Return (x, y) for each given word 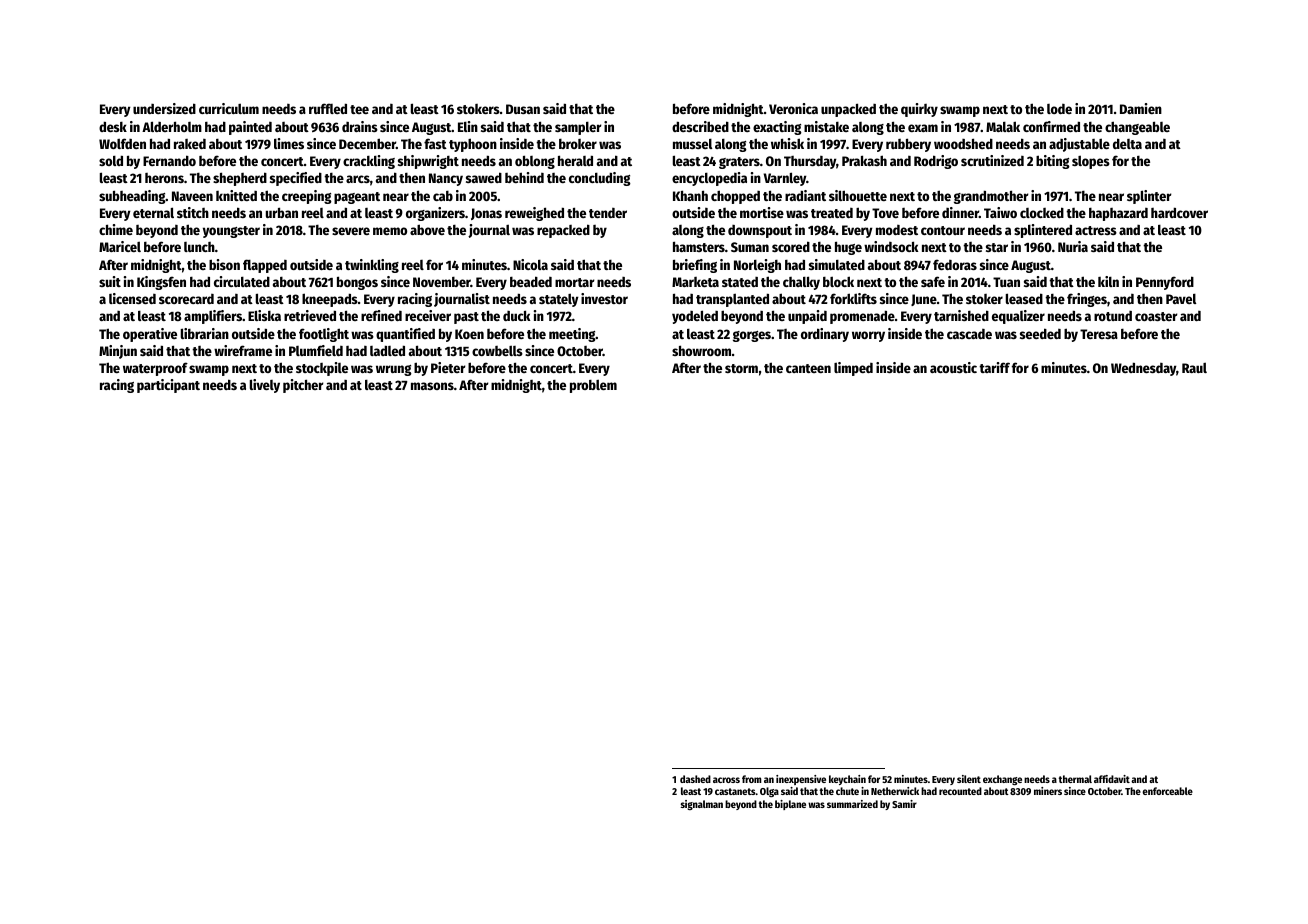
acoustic (953, 367)
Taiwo (1000, 212)
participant (168, 386)
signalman (702, 805)
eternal (153, 212)
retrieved (310, 315)
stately (559, 300)
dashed (695, 779)
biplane (790, 805)
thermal (1075, 779)
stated (740, 282)
